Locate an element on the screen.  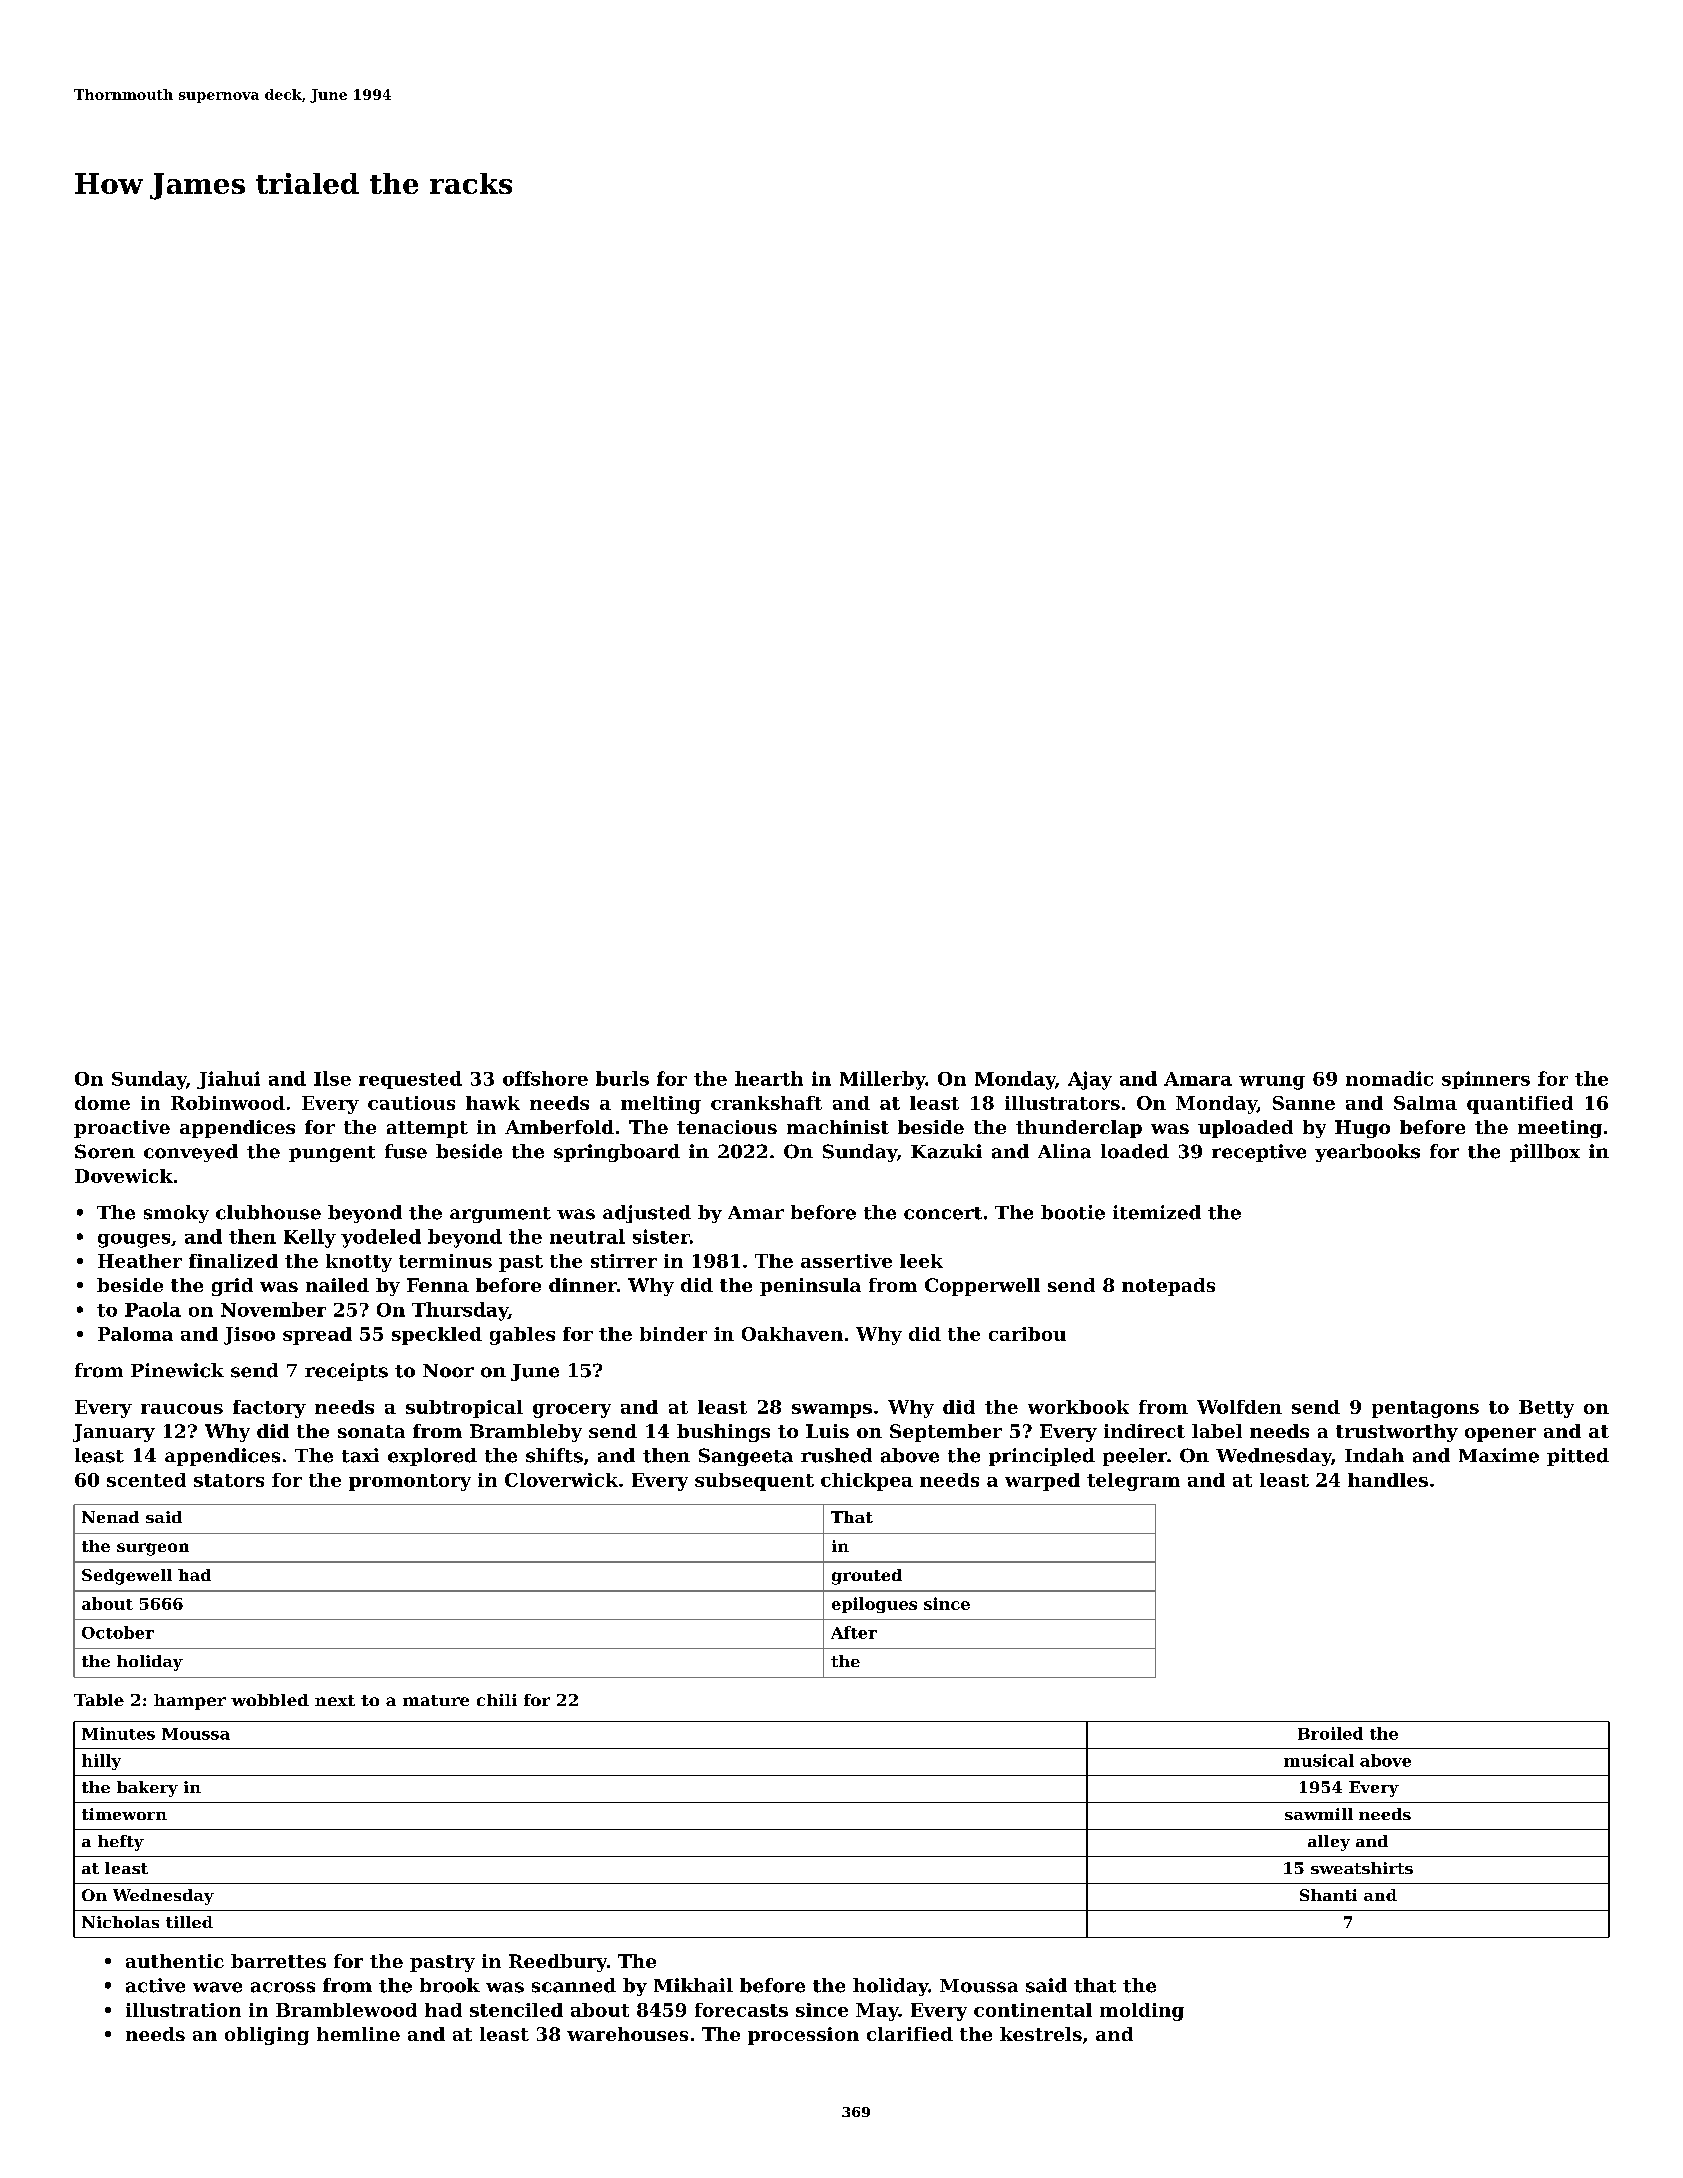
Millerby is located at coordinates (883, 1080).
